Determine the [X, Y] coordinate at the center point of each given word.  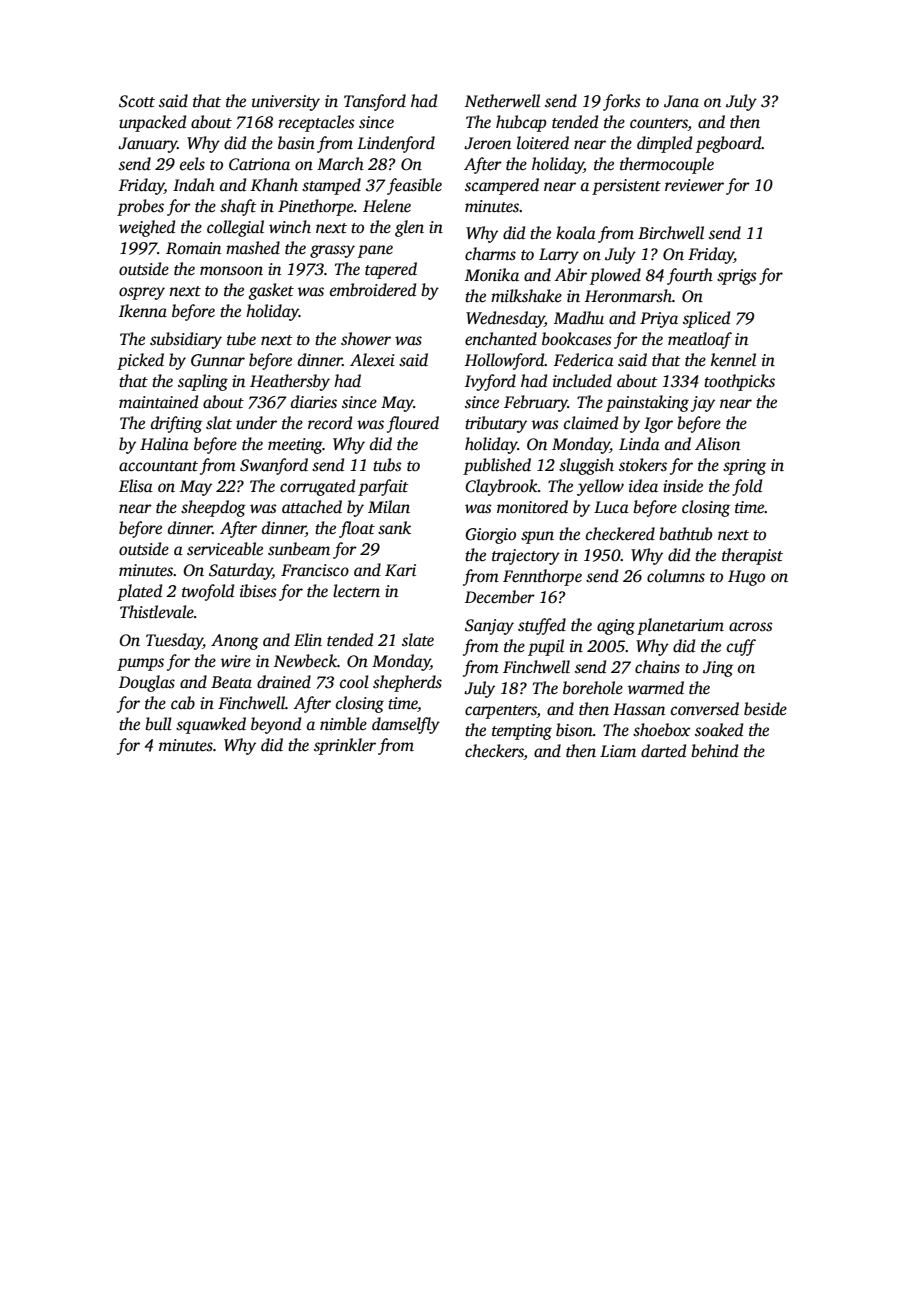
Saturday [240, 571]
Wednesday [505, 319]
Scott [137, 101]
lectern [356, 591]
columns [676, 576]
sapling [203, 382]
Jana [681, 101]
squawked [211, 725]
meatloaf [700, 340]
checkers [494, 752]
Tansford [375, 102]
